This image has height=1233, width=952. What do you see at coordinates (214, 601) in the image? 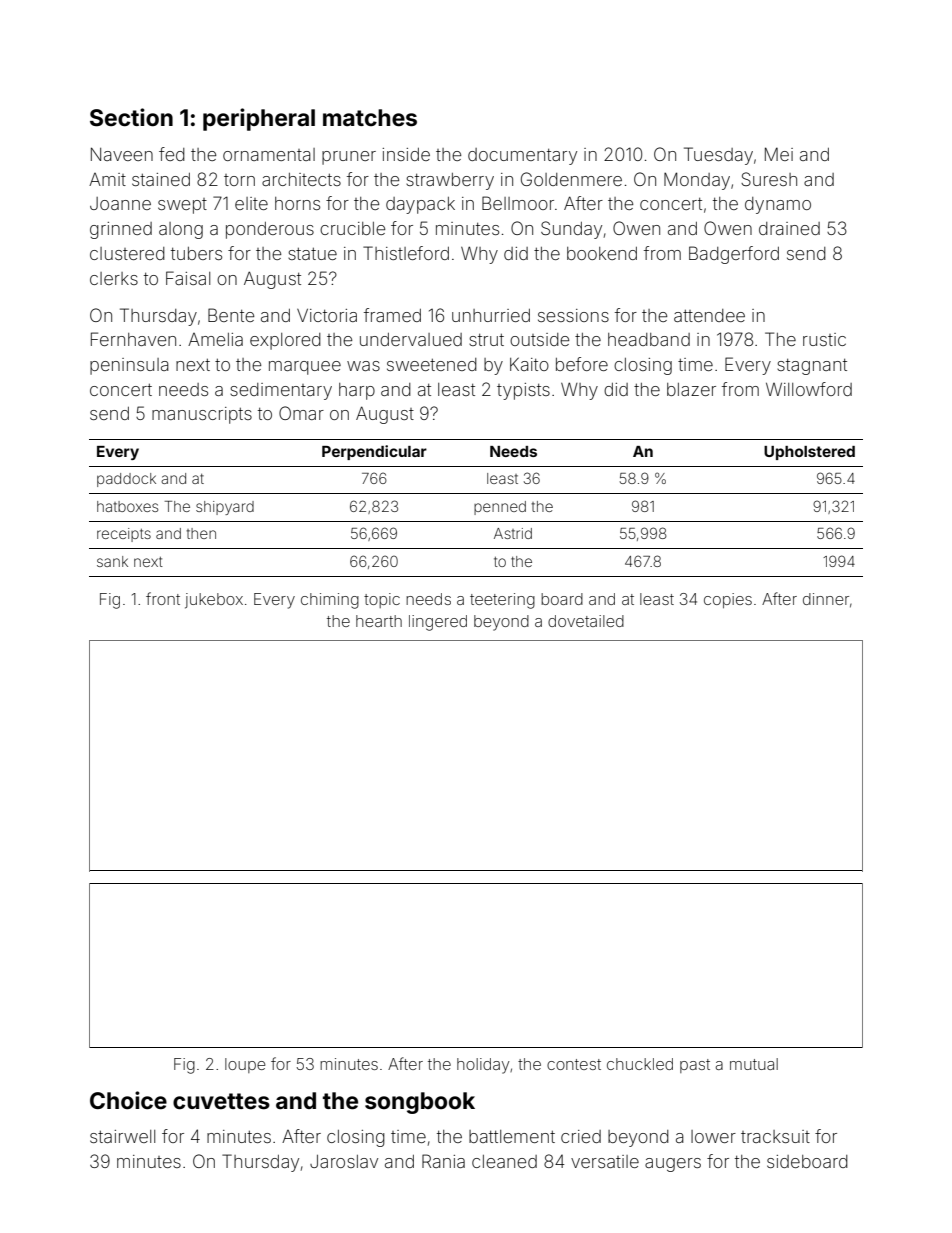
I see `jukebox` at bounding box center [214, 601].
